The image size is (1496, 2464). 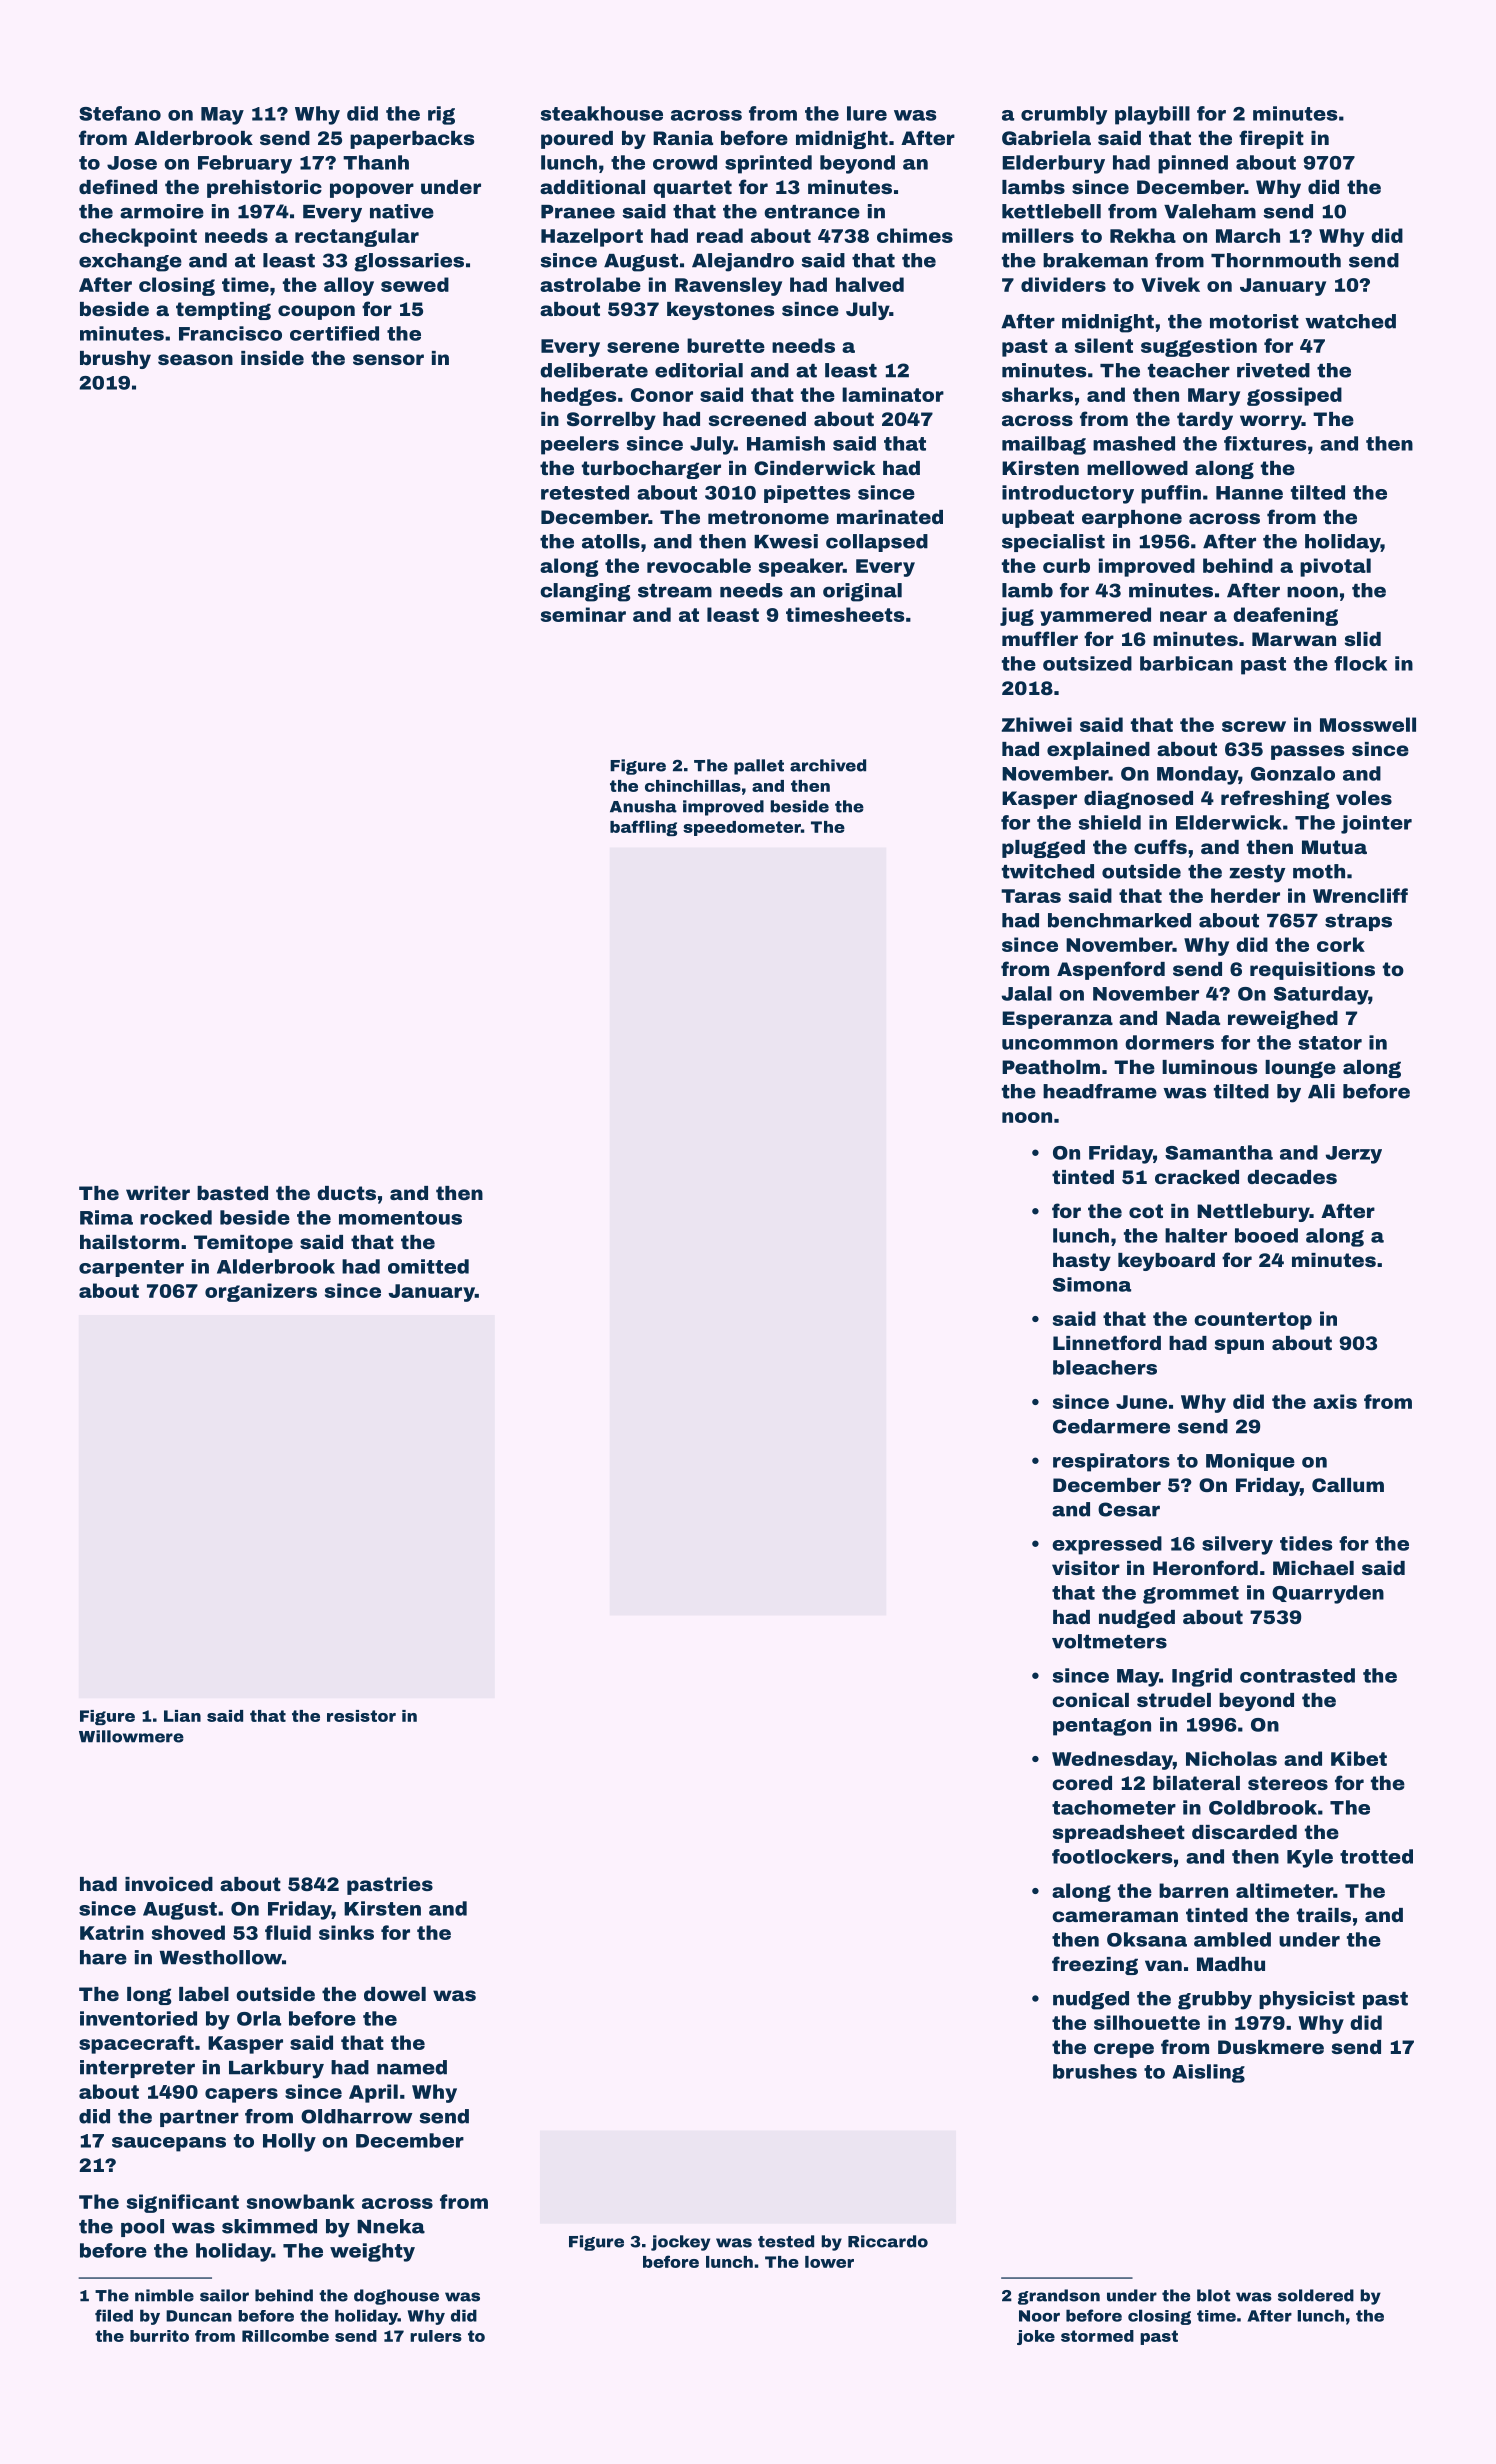 What do you see at coordinates (1146, 1211) in the screenshot?
I see `cot` at bounding box center [1146, 1211].
